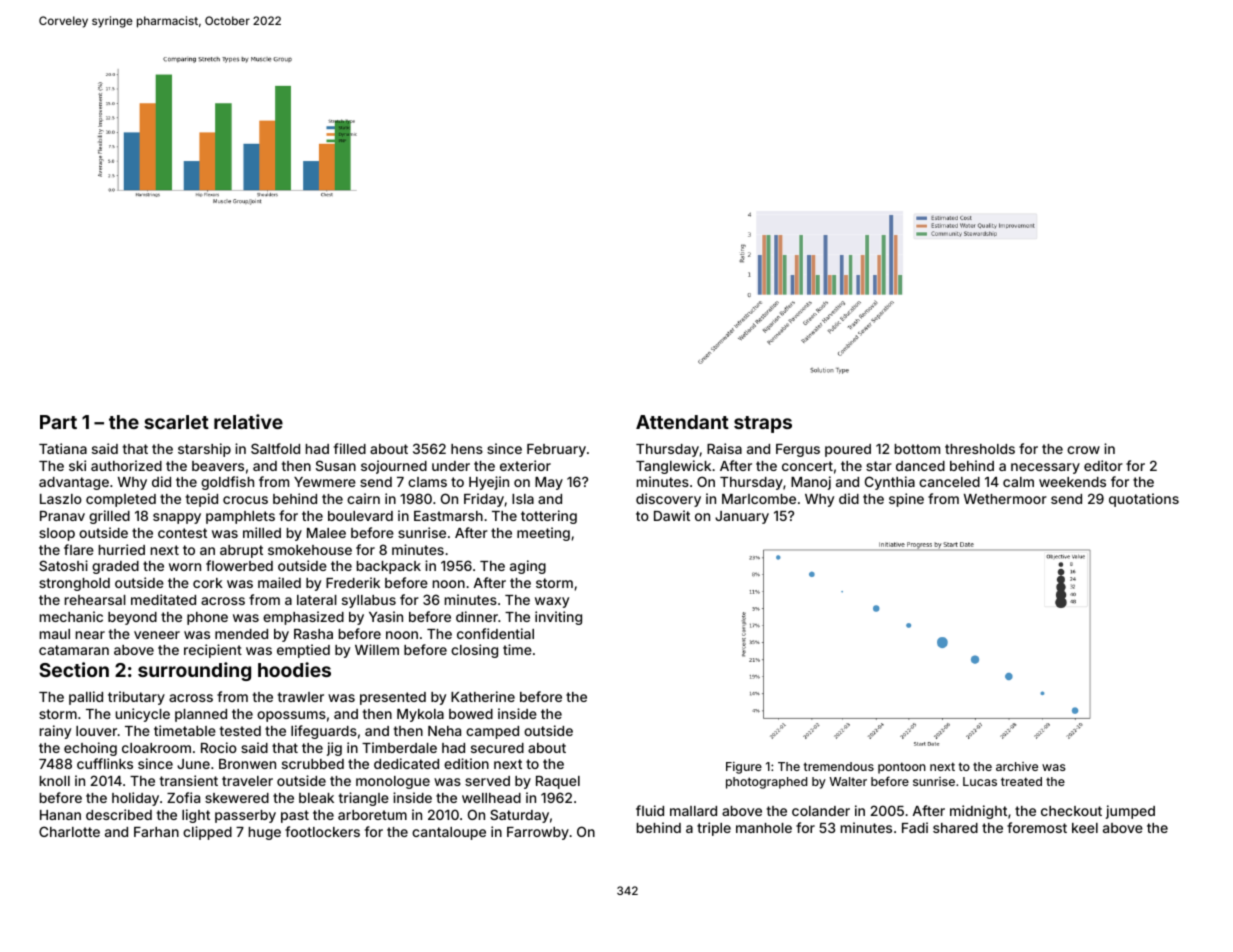  Describe the element at coordinates (1144, 500) in the document. I see `quotations` at that location.
